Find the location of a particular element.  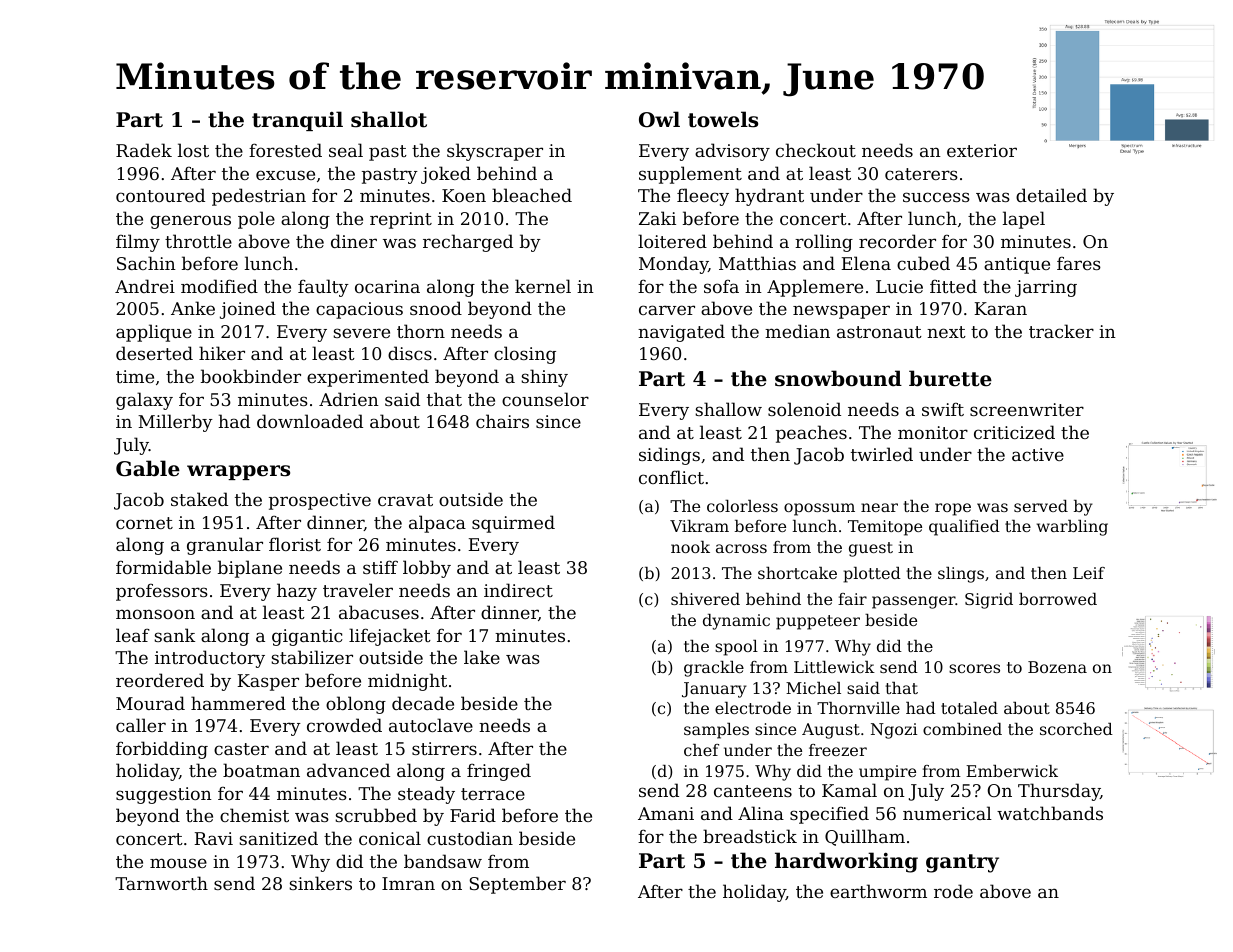

skyscraper is located at coordinates (495, 152).
